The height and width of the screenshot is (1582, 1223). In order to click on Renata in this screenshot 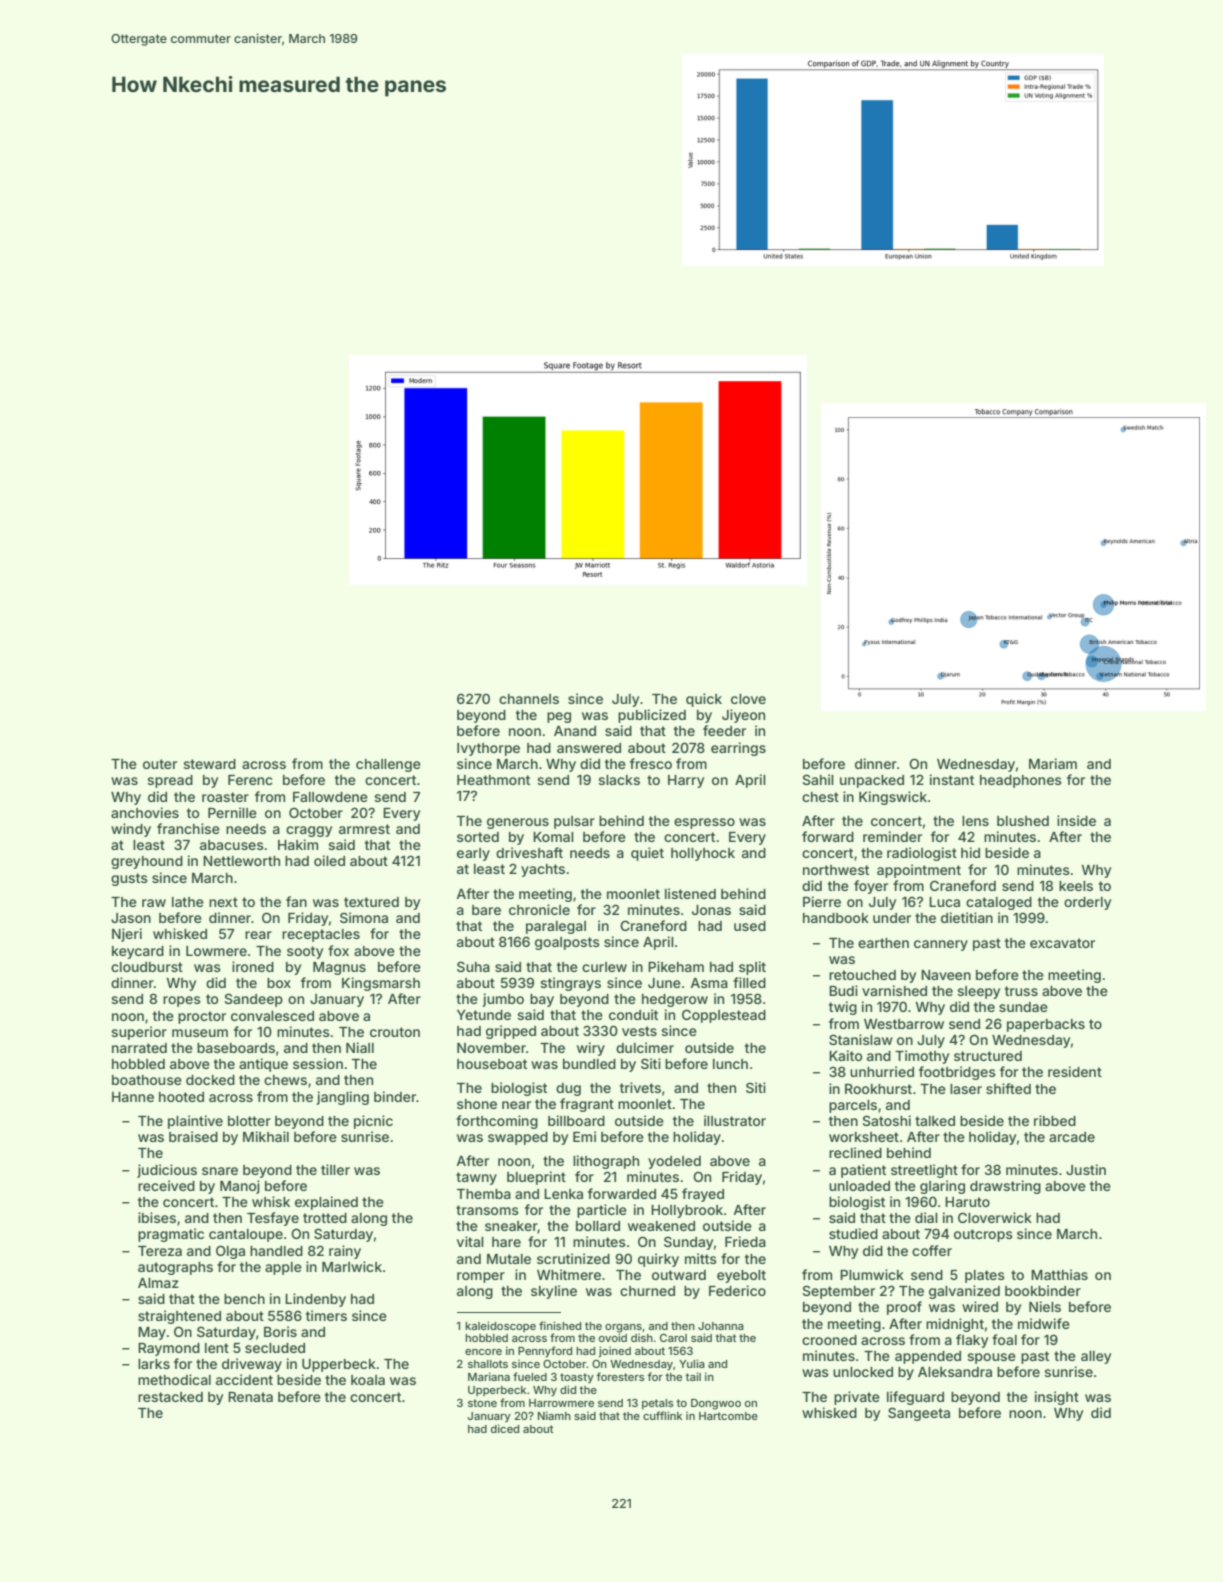, I will do `click(250, 1397)`.
